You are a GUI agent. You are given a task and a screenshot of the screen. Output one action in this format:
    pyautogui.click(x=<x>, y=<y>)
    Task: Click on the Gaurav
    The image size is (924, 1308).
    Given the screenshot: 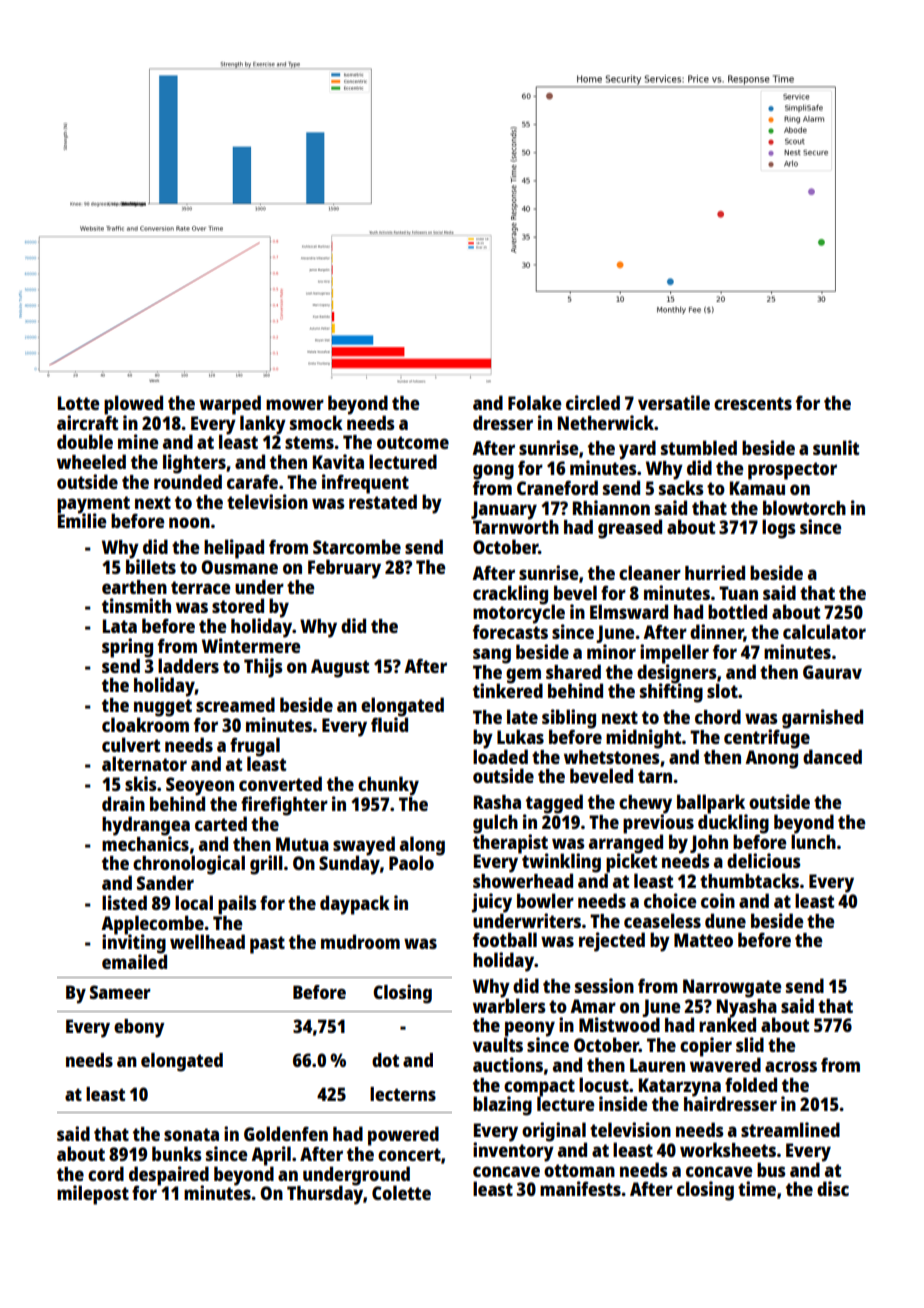 What is the action you would take?
    pyautogui.click(x=832, y=672)
